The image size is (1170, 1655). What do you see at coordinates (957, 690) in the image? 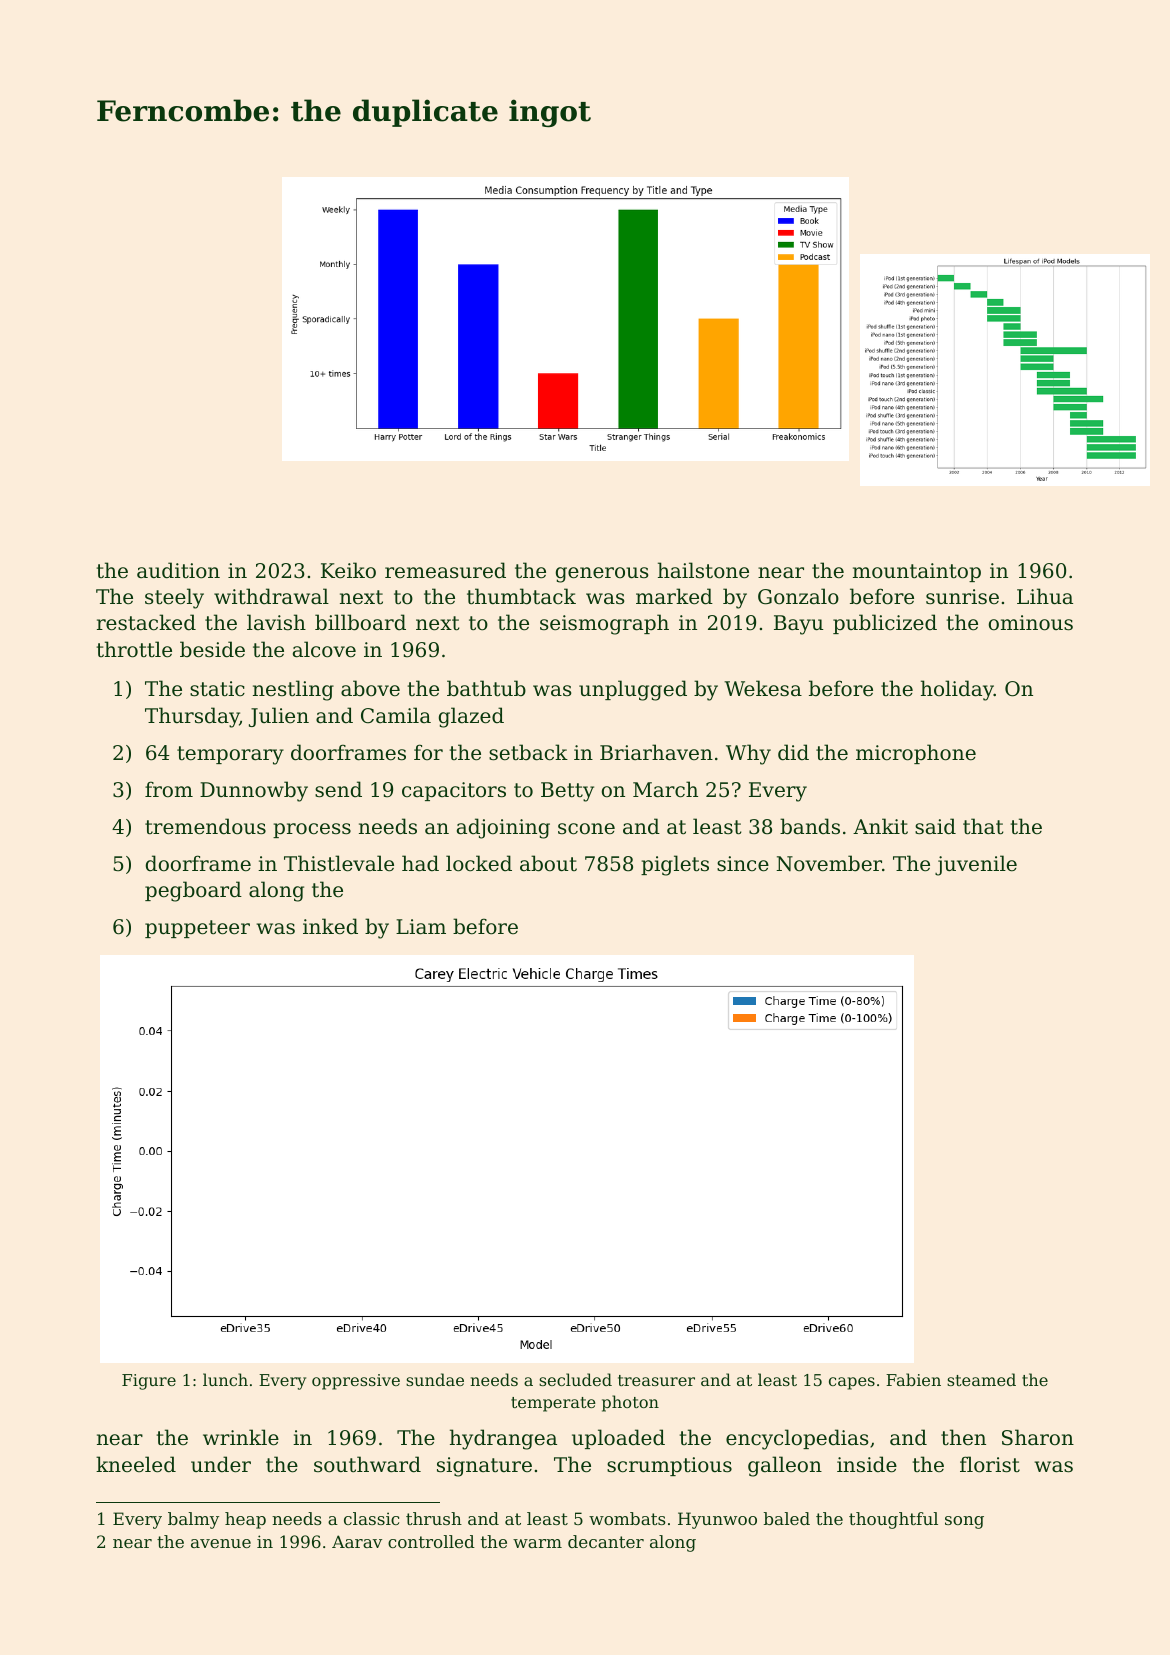
I see `holiday` at bounding box center [957, 690].
